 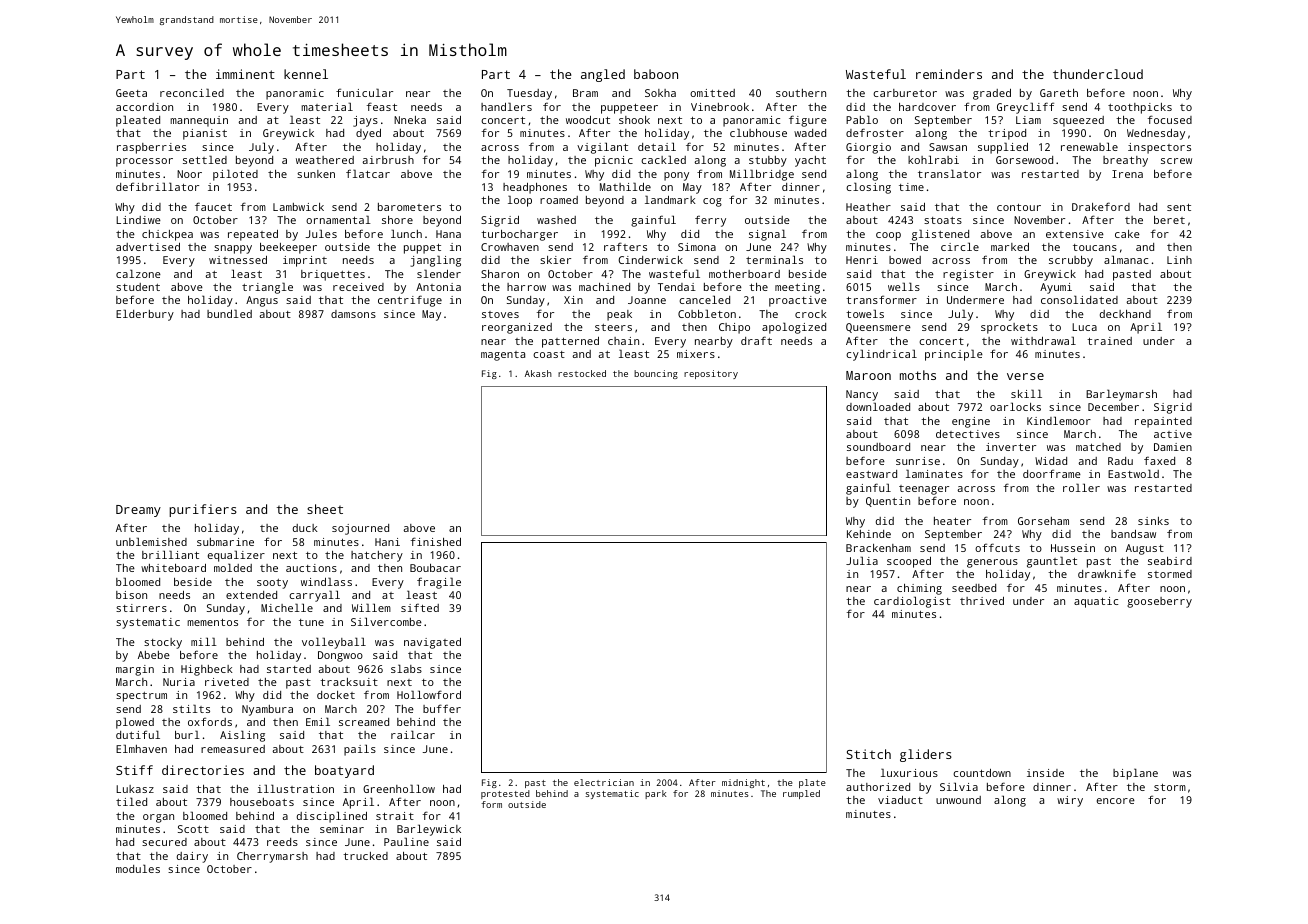 What do you see at coordinates (801, 794) in the page?
I see `rumpled` at bounding box center [801, 794].
